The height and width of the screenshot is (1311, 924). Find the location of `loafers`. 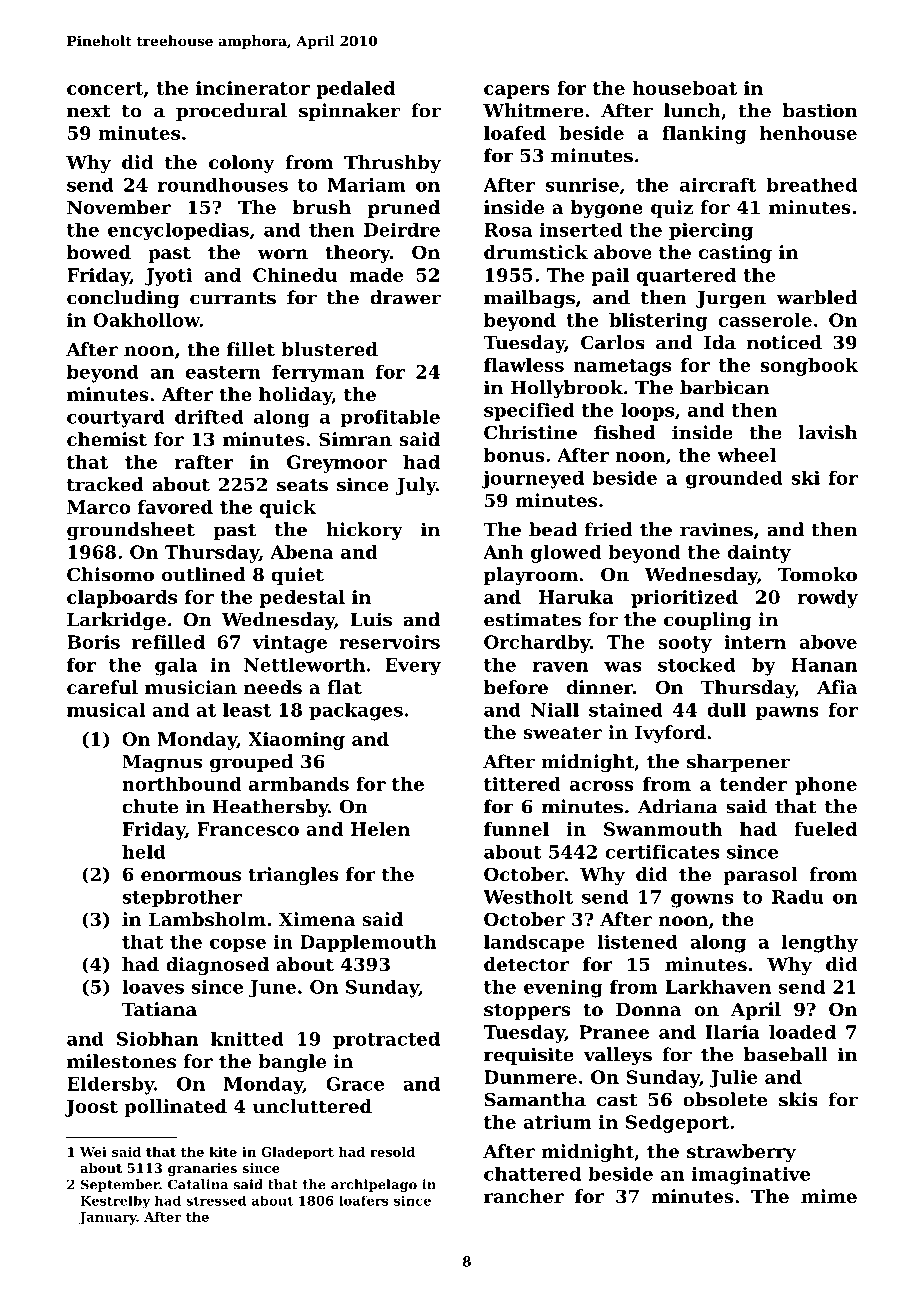

loafers is located at coordinates (364, 1201).
